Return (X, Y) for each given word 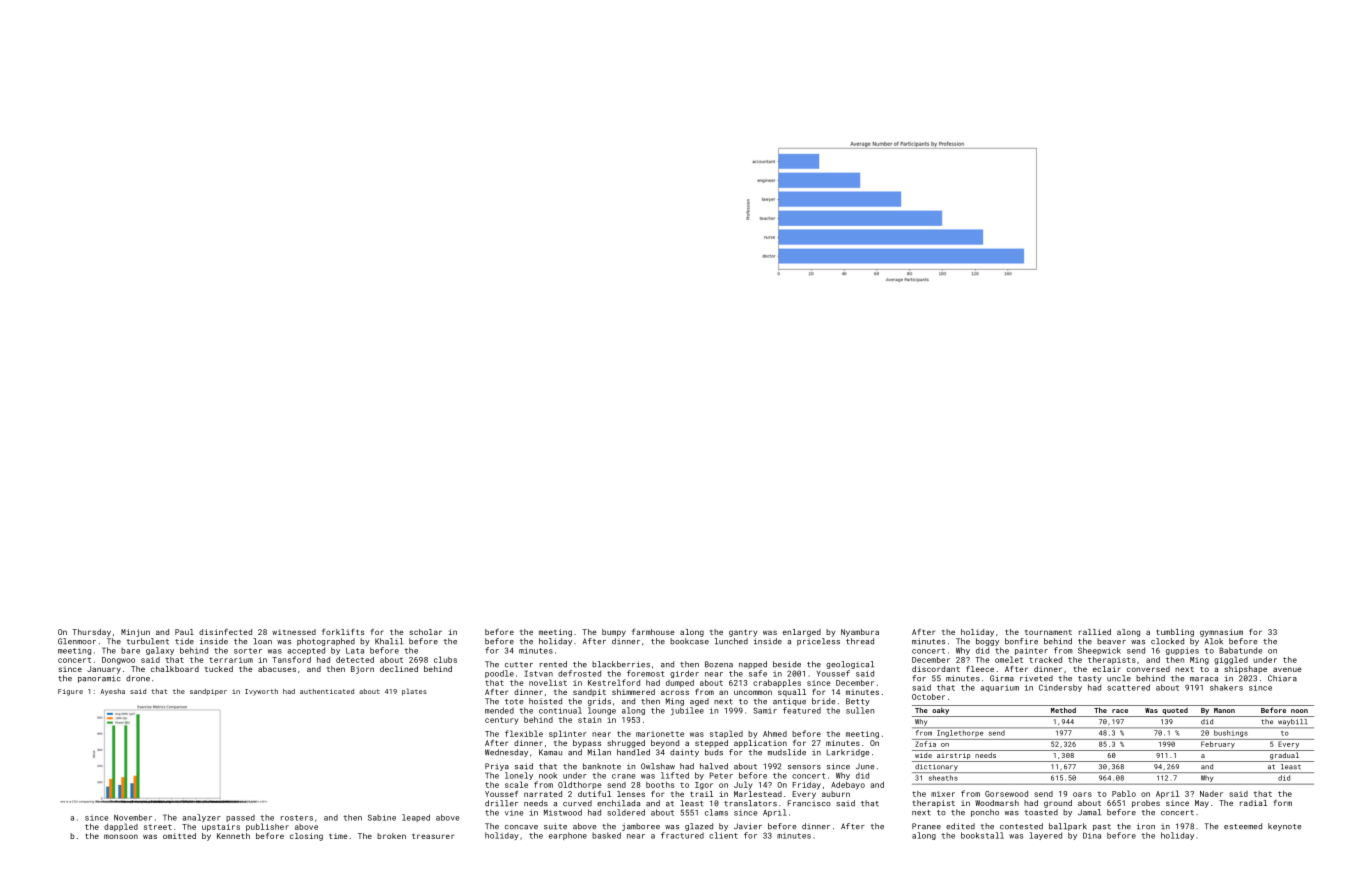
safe (758, 673)
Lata (355, 651)
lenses (631, 794)
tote (514, 702)
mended (499, 710)
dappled (121, 827)
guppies (1182, 651)
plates (414, 692)
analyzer (201, 818)
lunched (731, 641)
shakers (1226, 687)
